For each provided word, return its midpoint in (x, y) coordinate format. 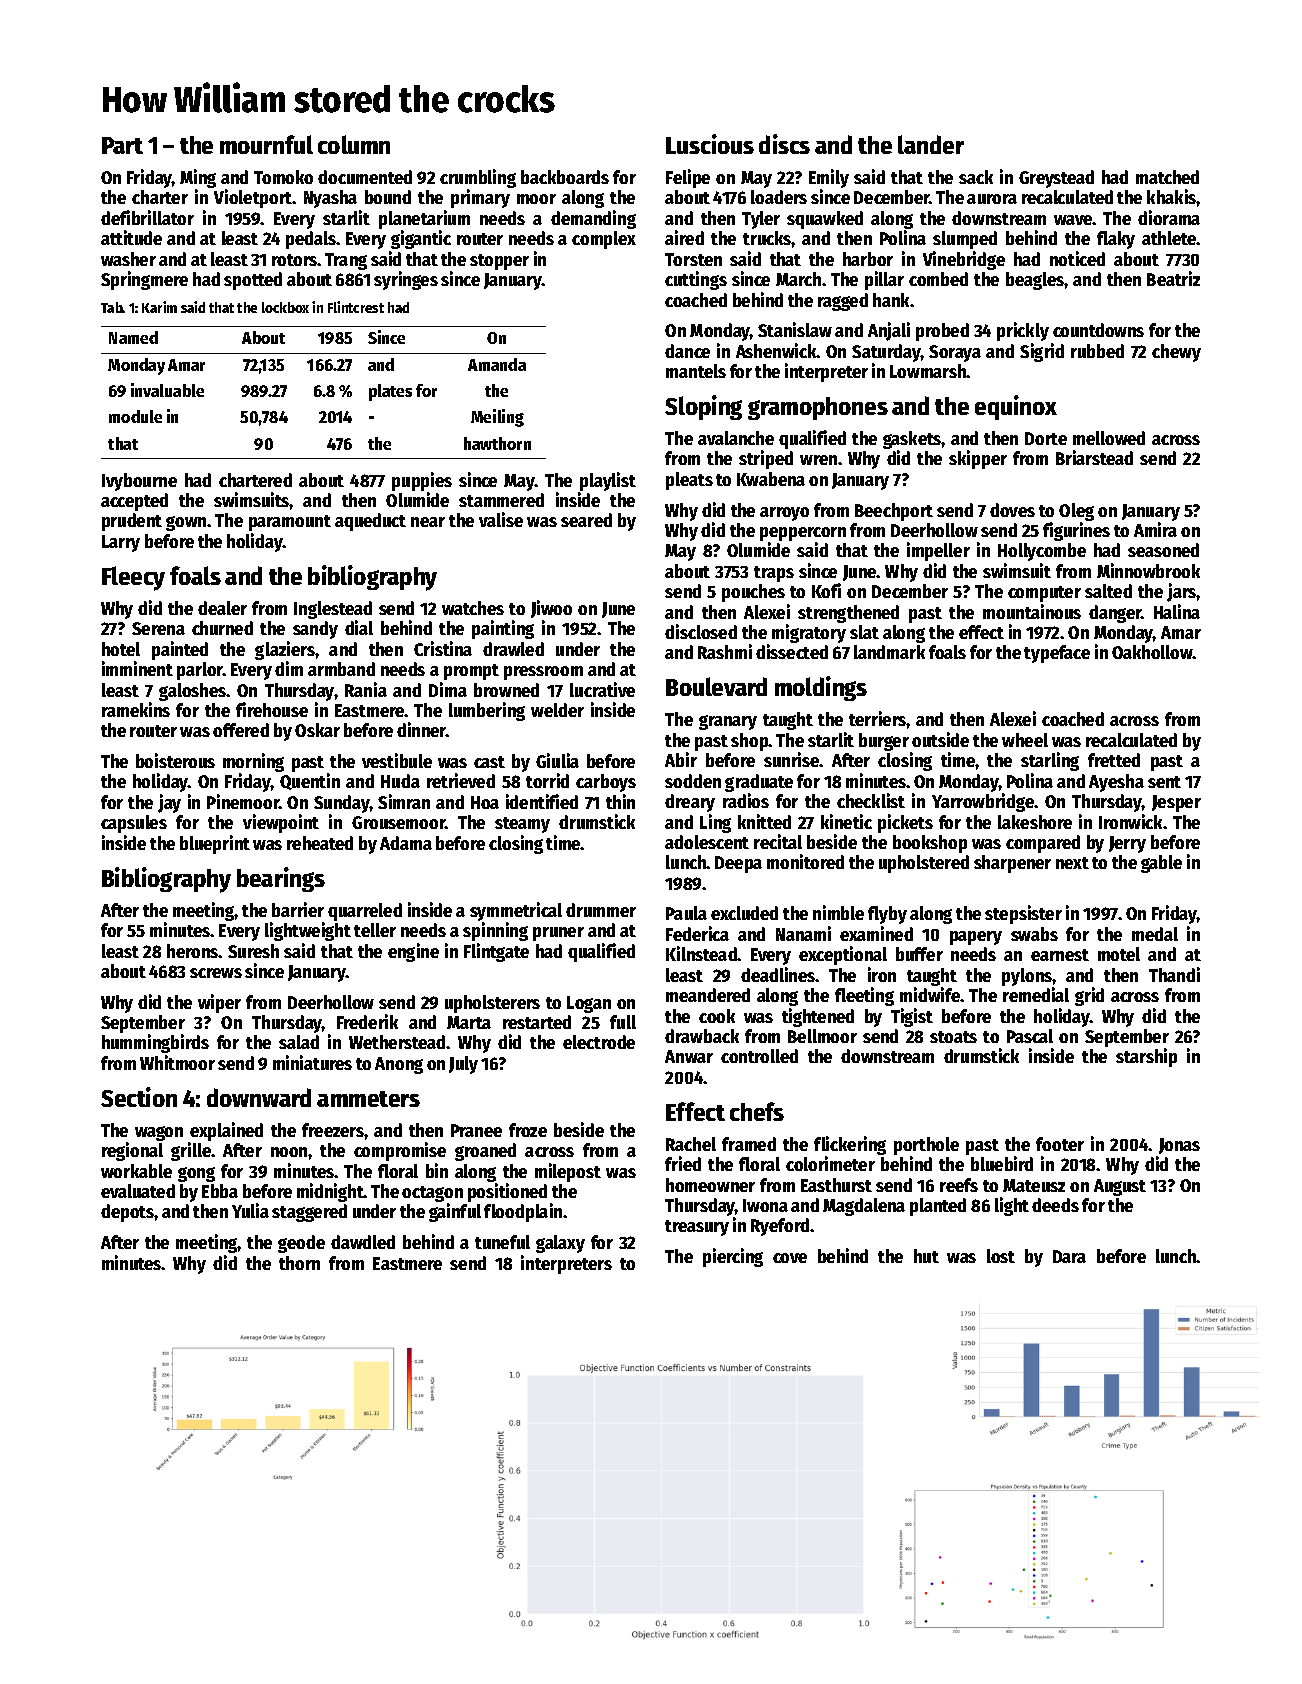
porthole (926, 1146)
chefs (757, 1111)
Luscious (710, 144)
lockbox (285, 307)
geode (301, 1244)
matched (1167, 177)
